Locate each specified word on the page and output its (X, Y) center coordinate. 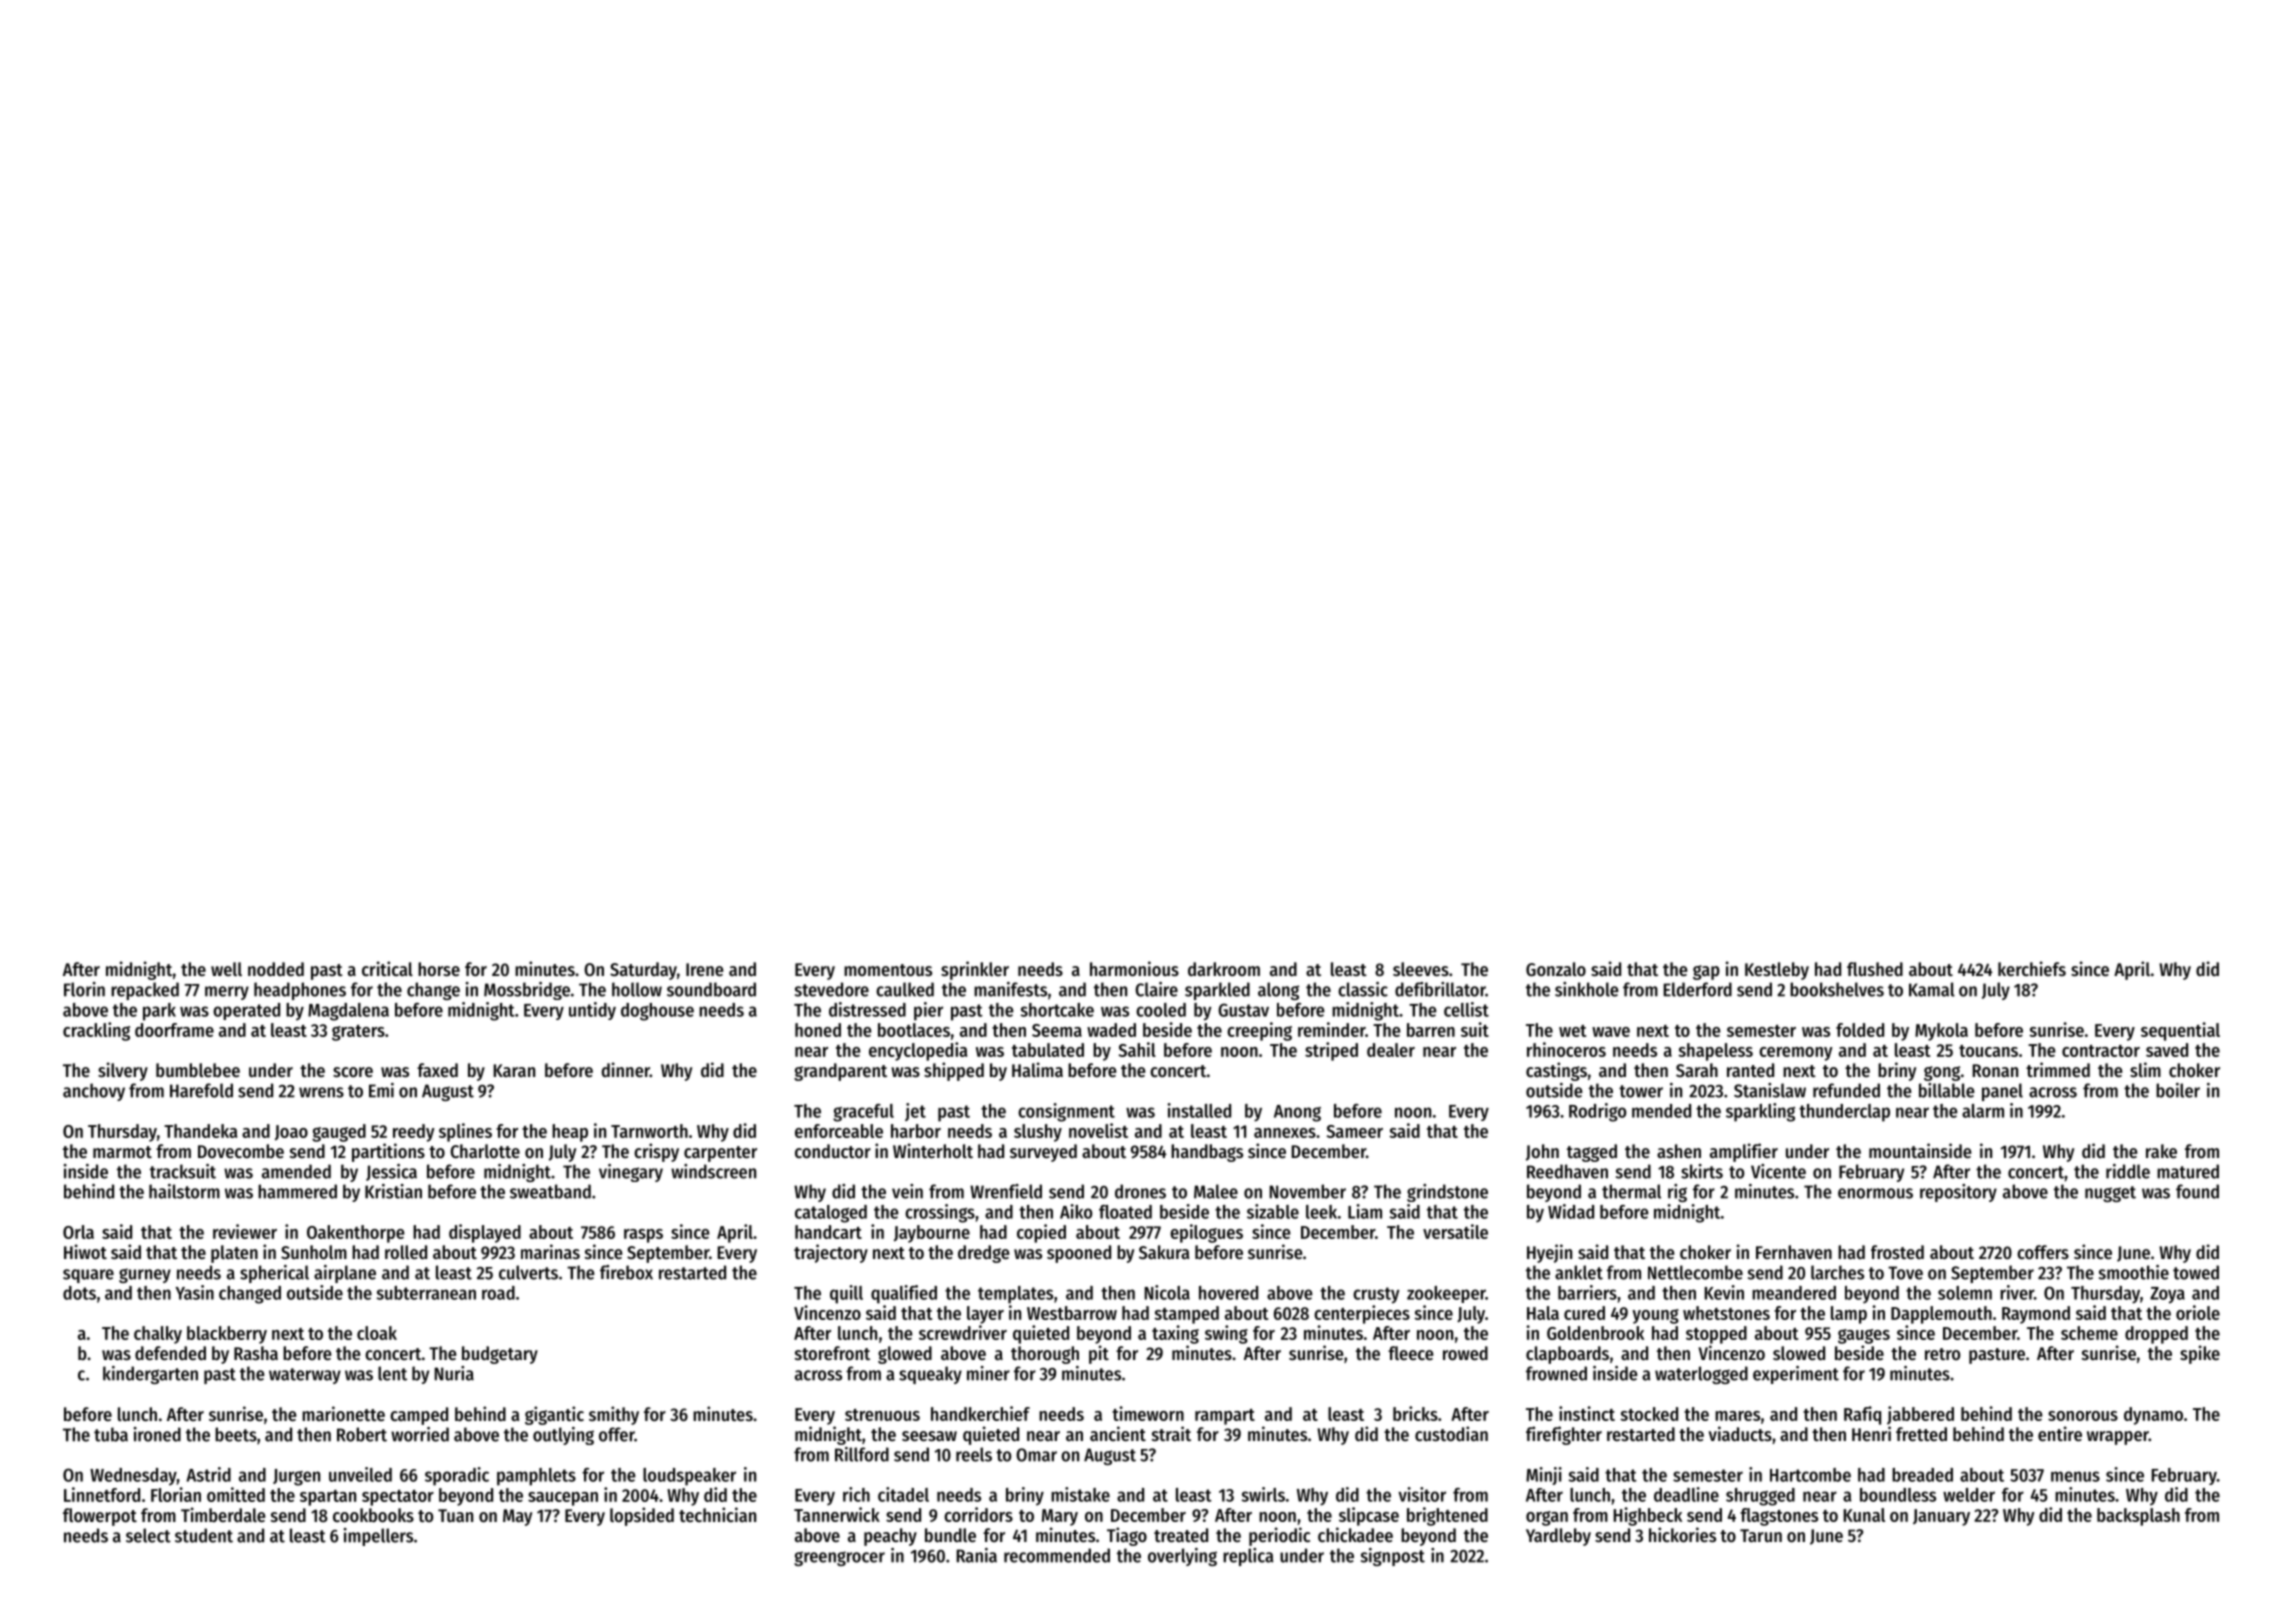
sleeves (1421, 969)
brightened (1447, 1516)
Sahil (1137, 1049)
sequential (2180, 1031)
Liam (1365, 1211)
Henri (1871, 1433)
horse (439, 969)
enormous (1875, 1193)
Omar (1036, 1455)
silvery (123, 1071)
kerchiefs (2032, 968)
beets (236, 1434)
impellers (378, 1537)
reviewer (245, 1231)
